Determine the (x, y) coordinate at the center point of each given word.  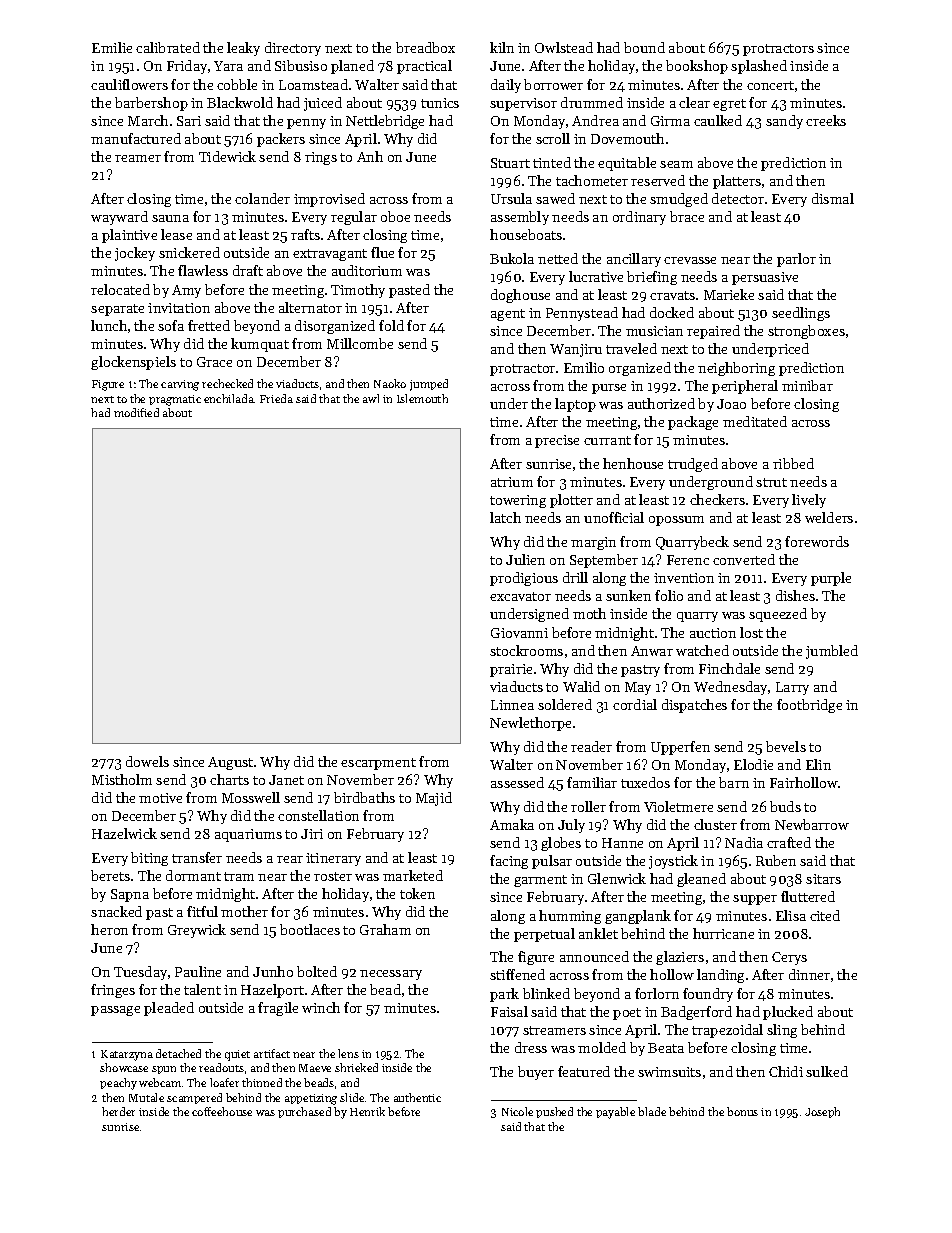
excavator (520, 596)
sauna (170, 218)
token (417, 893)
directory (293, 49)
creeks (826, 120)
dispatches (694, 706)
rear (290, 859)
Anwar (652, 651)
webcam (160, 1082)
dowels (147, 761)
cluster (715, 824)
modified (136, 412)
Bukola (512, 258)
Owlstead (564, 47)
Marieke (729, 294)
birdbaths (364, 797)
